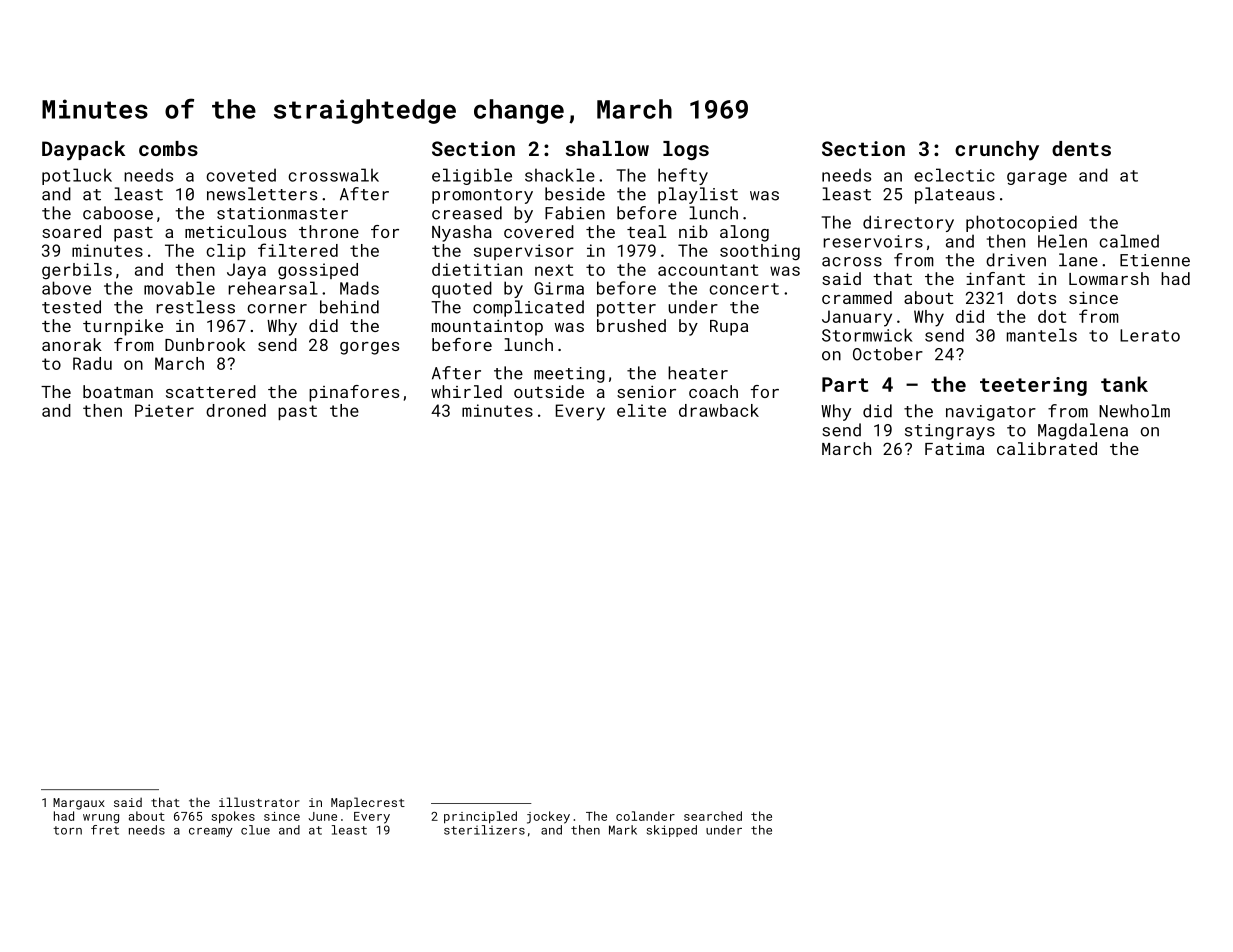 Image resolution: width=1233 pixels, height=952 pixels. I want to click on principled, so click(480, 817).
